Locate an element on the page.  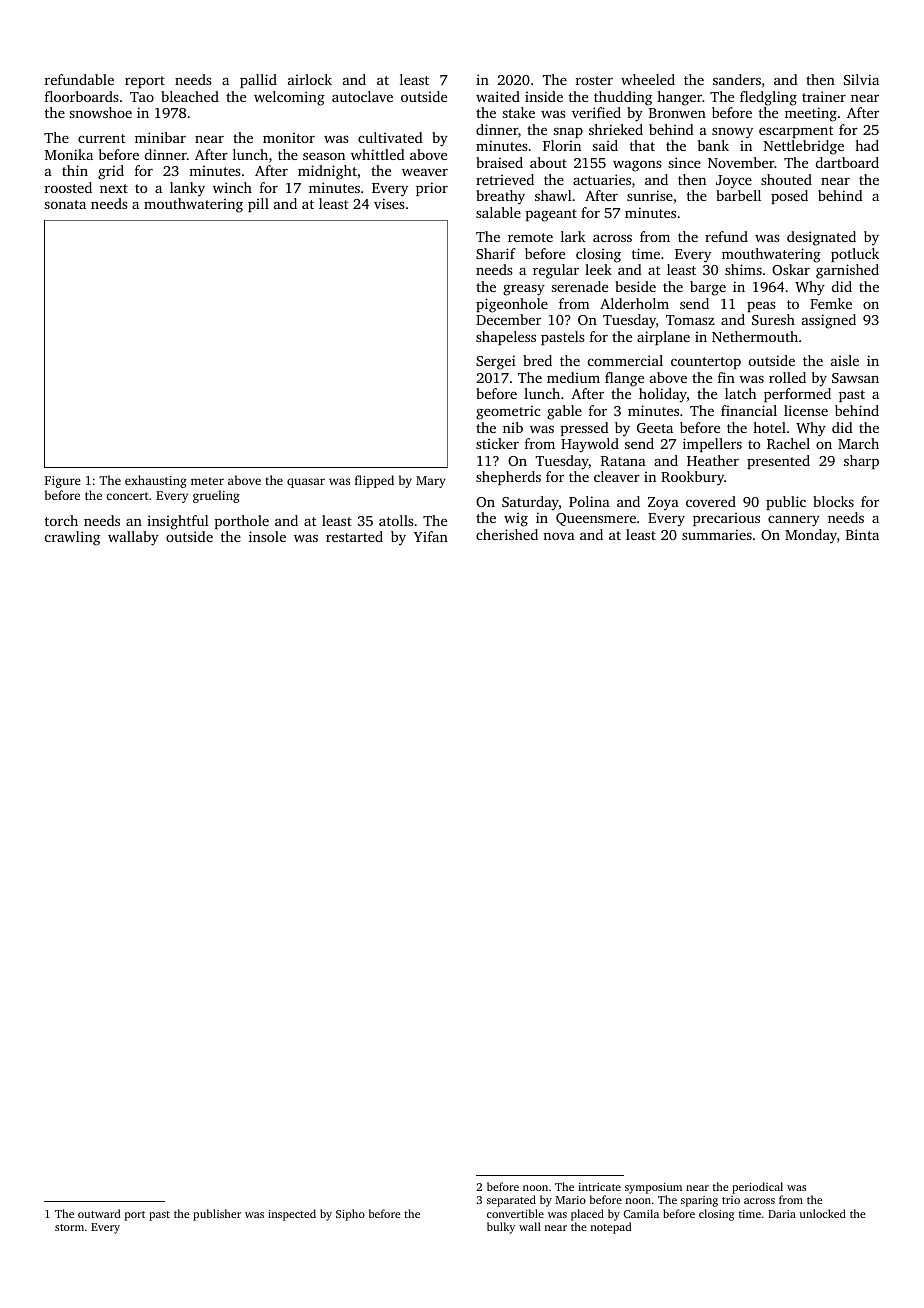
outward is located at coordinates (99, 1213).
